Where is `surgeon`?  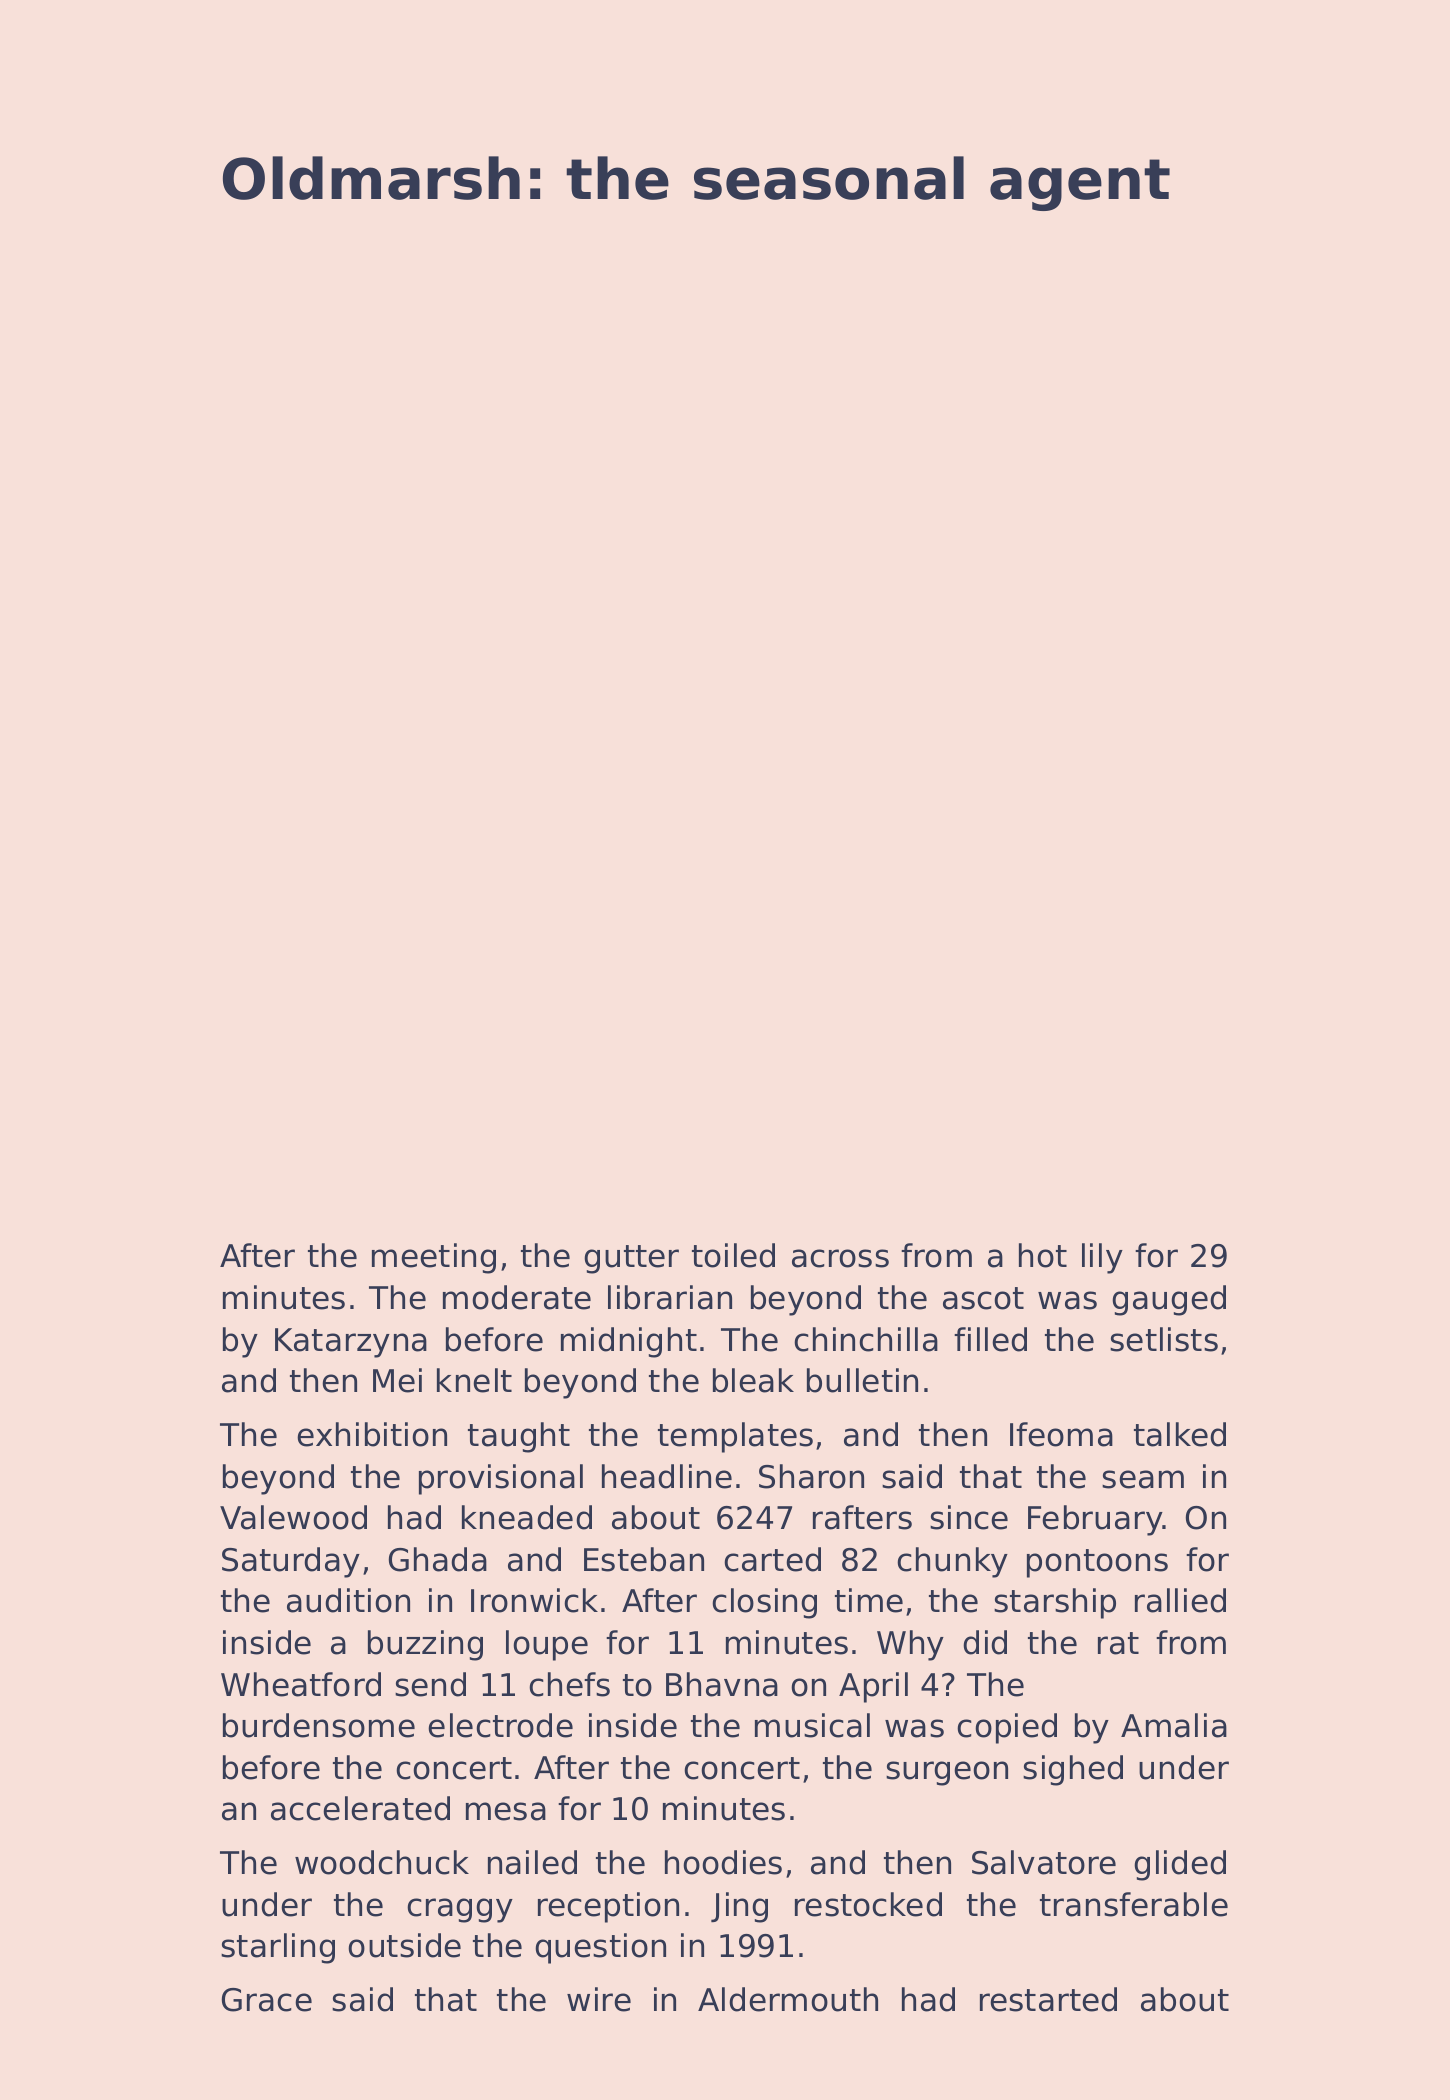 surgeon is located at coordinates (947, 1773).
